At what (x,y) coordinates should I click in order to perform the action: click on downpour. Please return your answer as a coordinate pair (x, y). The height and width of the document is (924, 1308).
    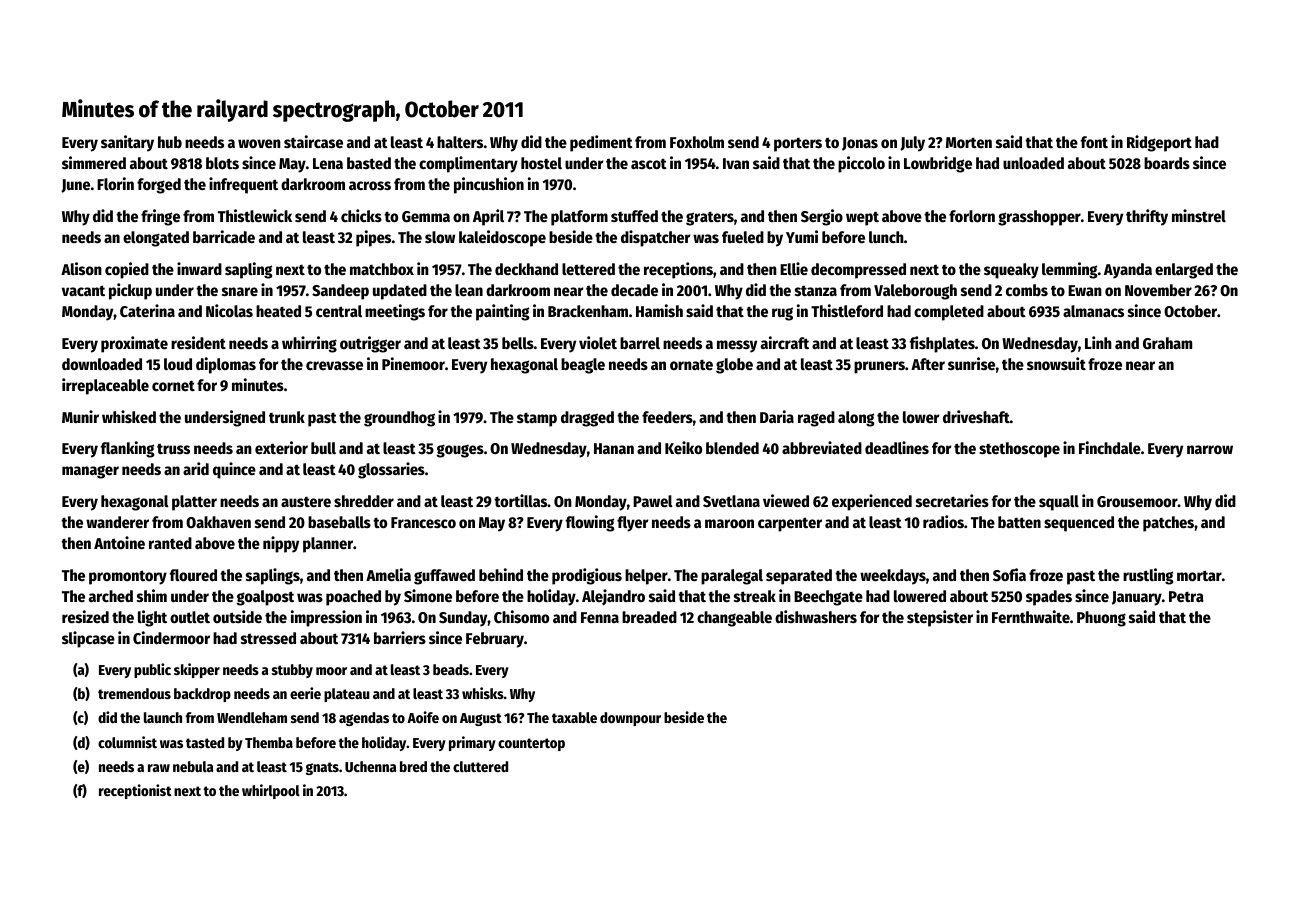
    Looking at the image, I should click on (630, 719).
